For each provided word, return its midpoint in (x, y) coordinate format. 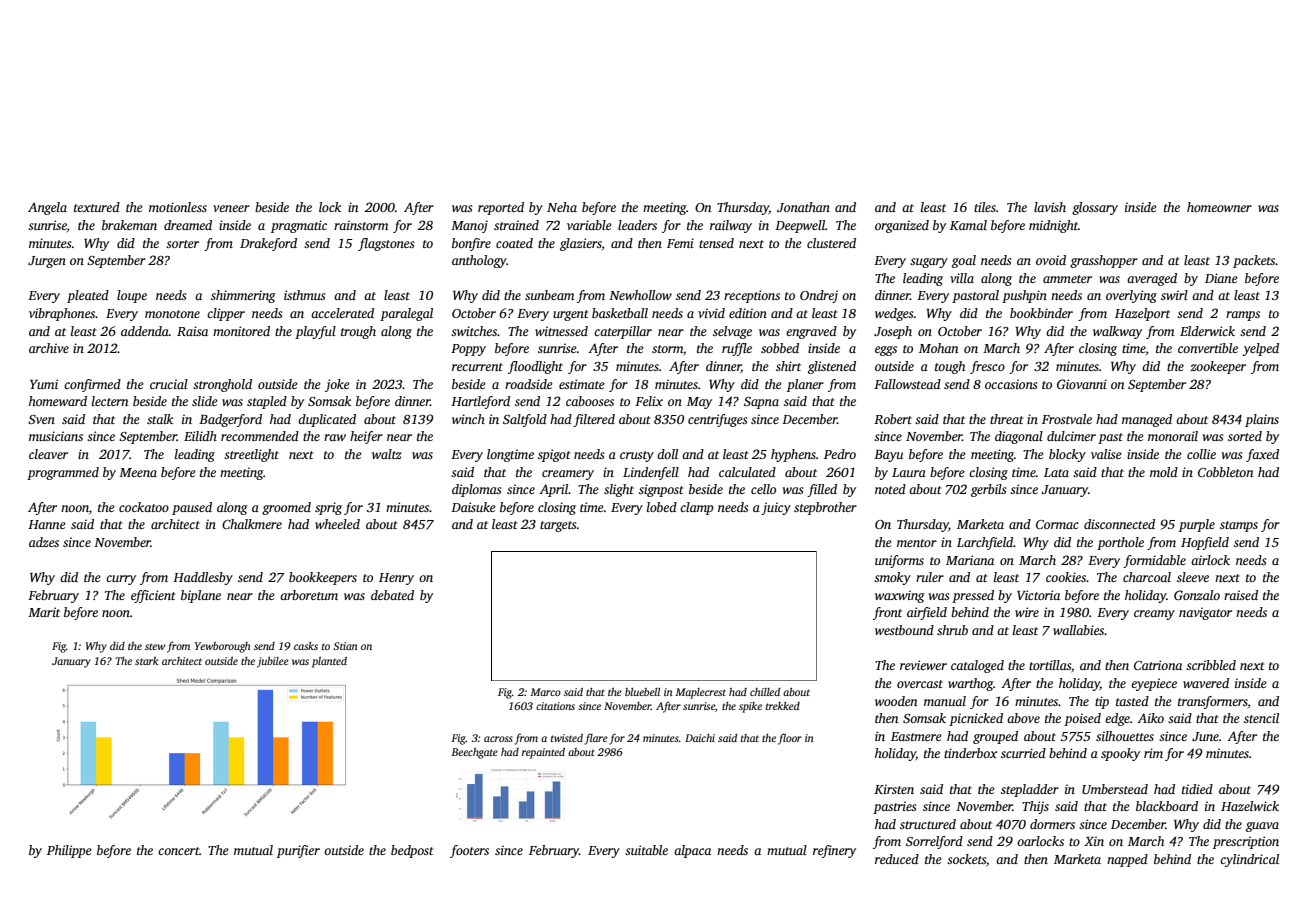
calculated (747, 472)
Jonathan (803, 207)
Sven (41, 419)
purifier (298, 851)
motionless (178, 207)
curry (121, 580)
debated (392, 595)
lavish (1050, 207)
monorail (1173, 436)
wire (1027, 612)
